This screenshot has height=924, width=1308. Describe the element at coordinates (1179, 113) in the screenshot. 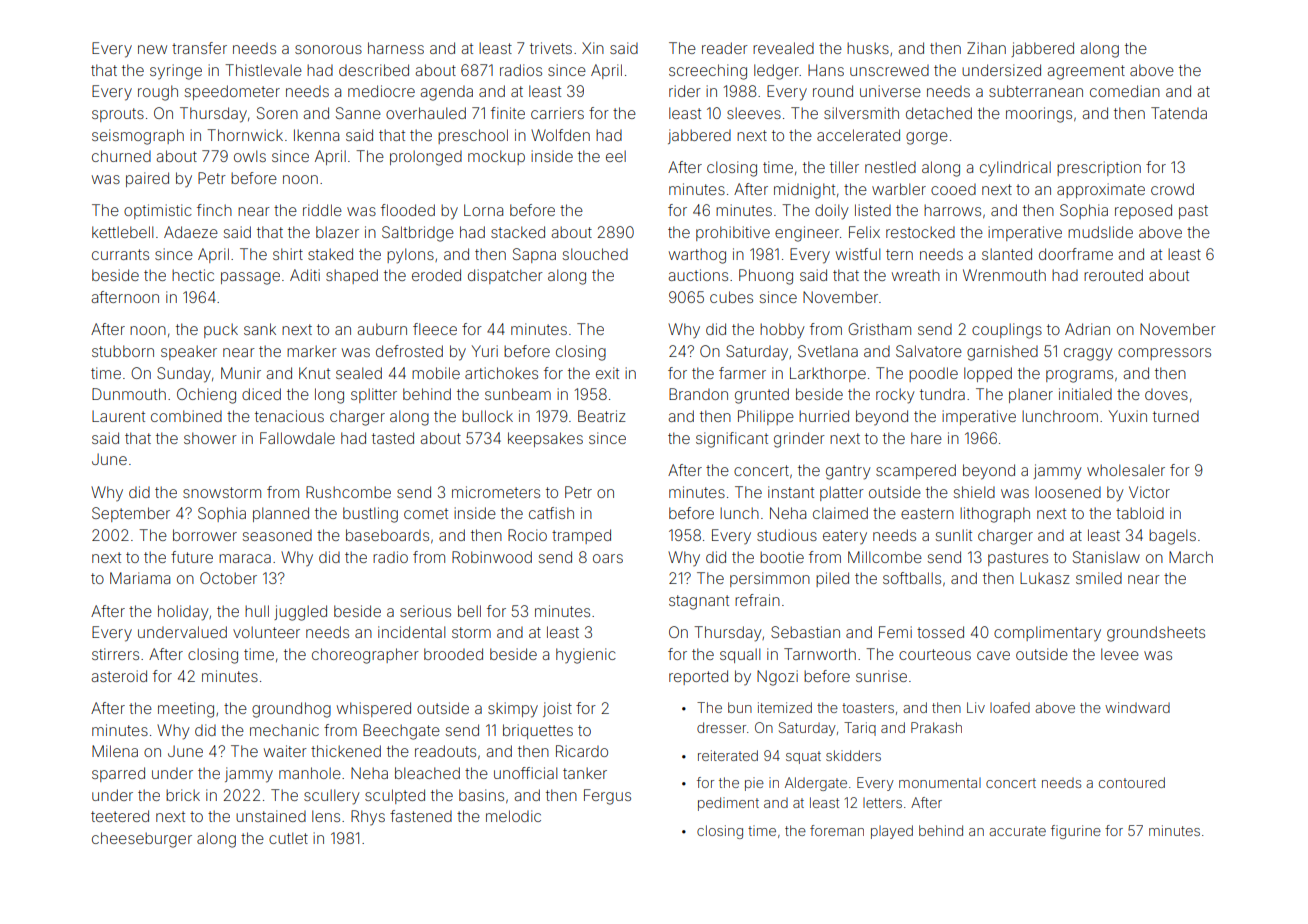

I see `Tatenda` at that location.
